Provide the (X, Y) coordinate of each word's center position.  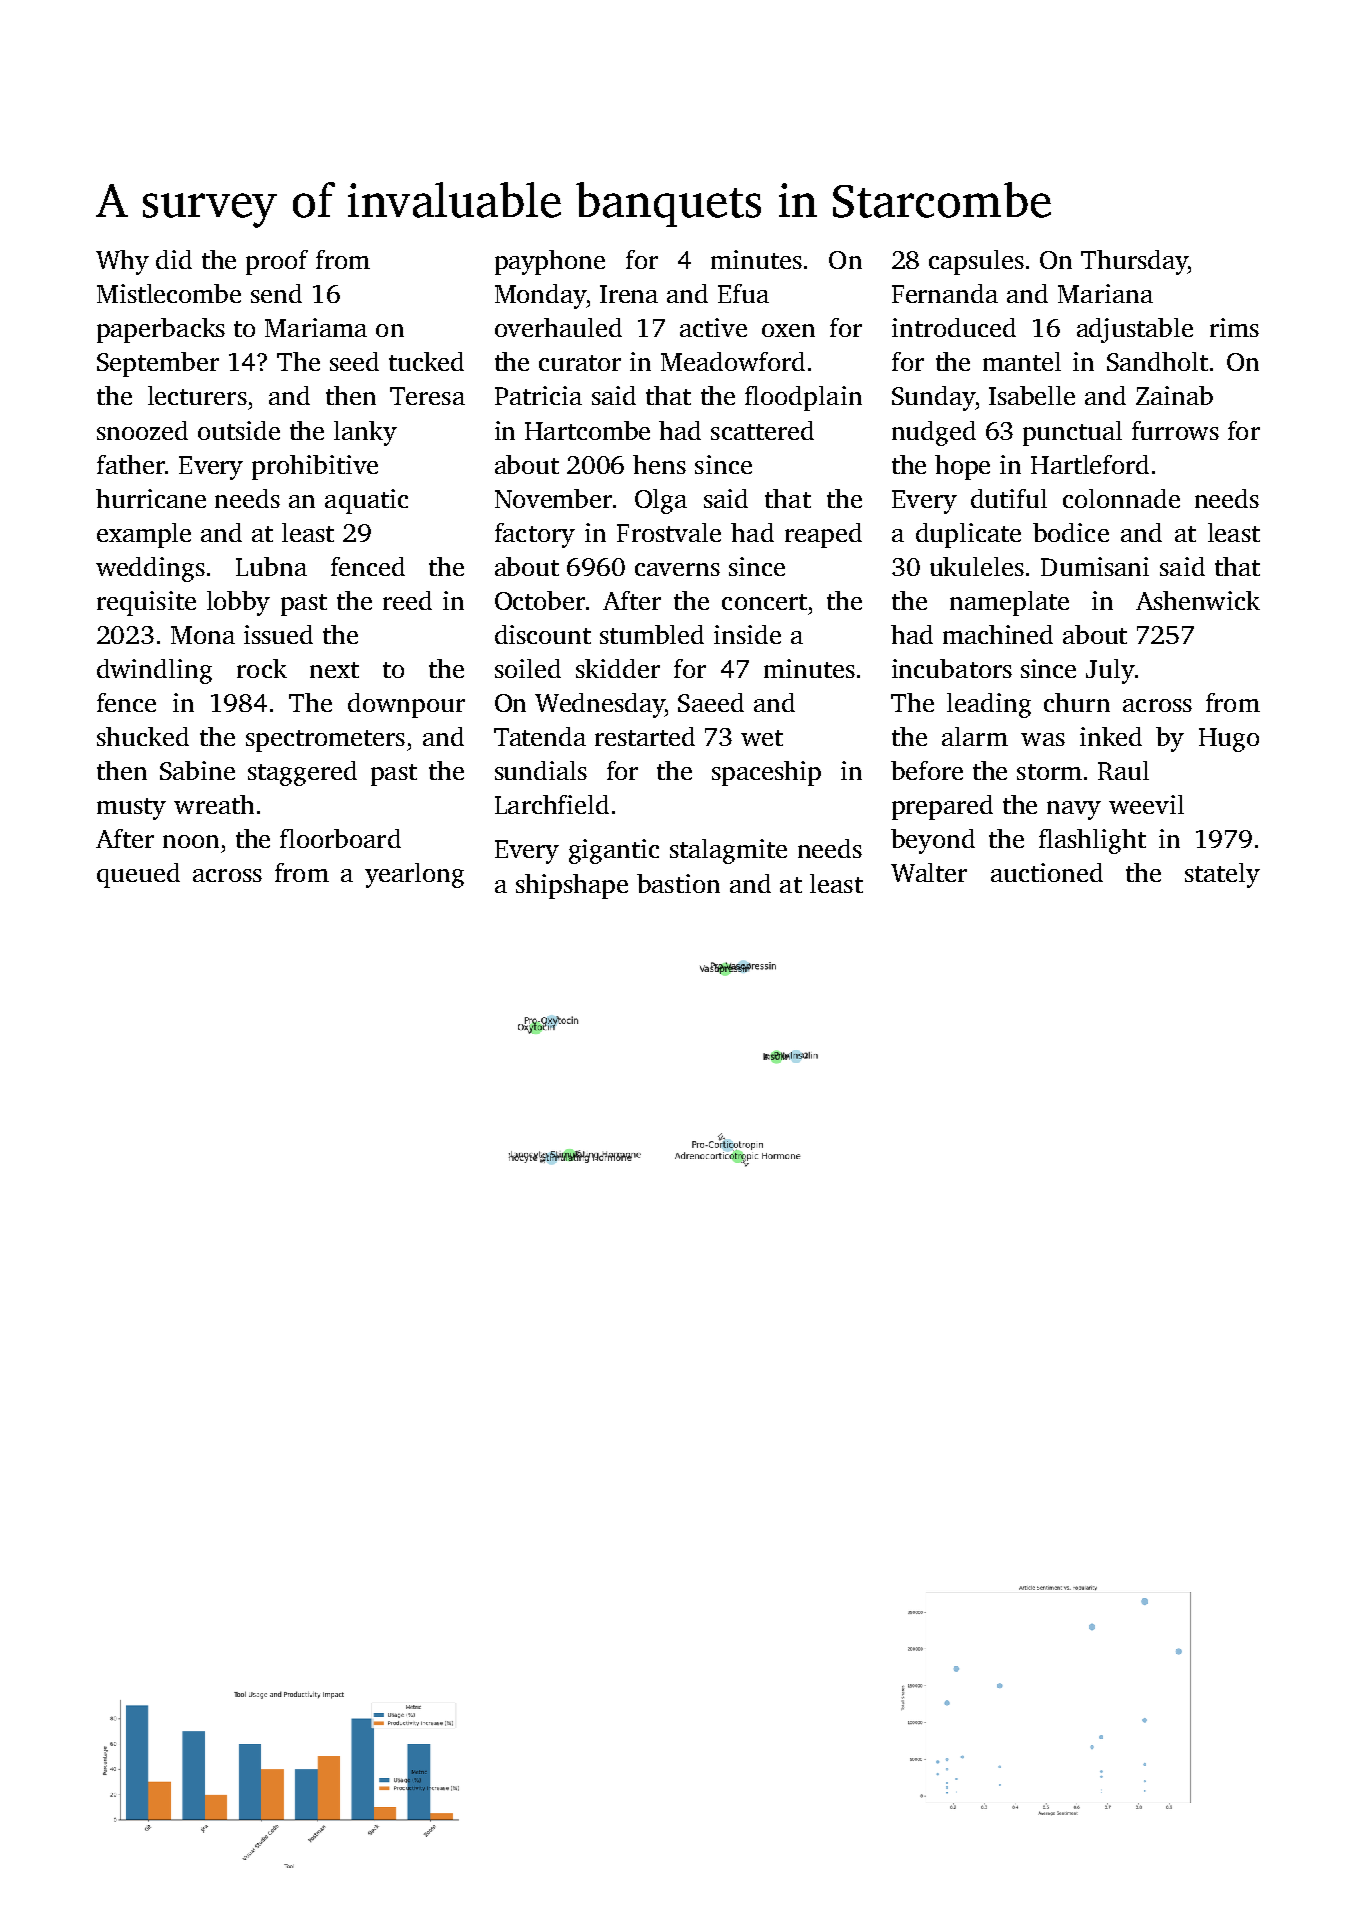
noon (191, 841)
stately (1222, 875)
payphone (550, 262)
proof (277, 262)
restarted (645, 736)
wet (762, 738)
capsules (976, 262)
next (334, 670)
